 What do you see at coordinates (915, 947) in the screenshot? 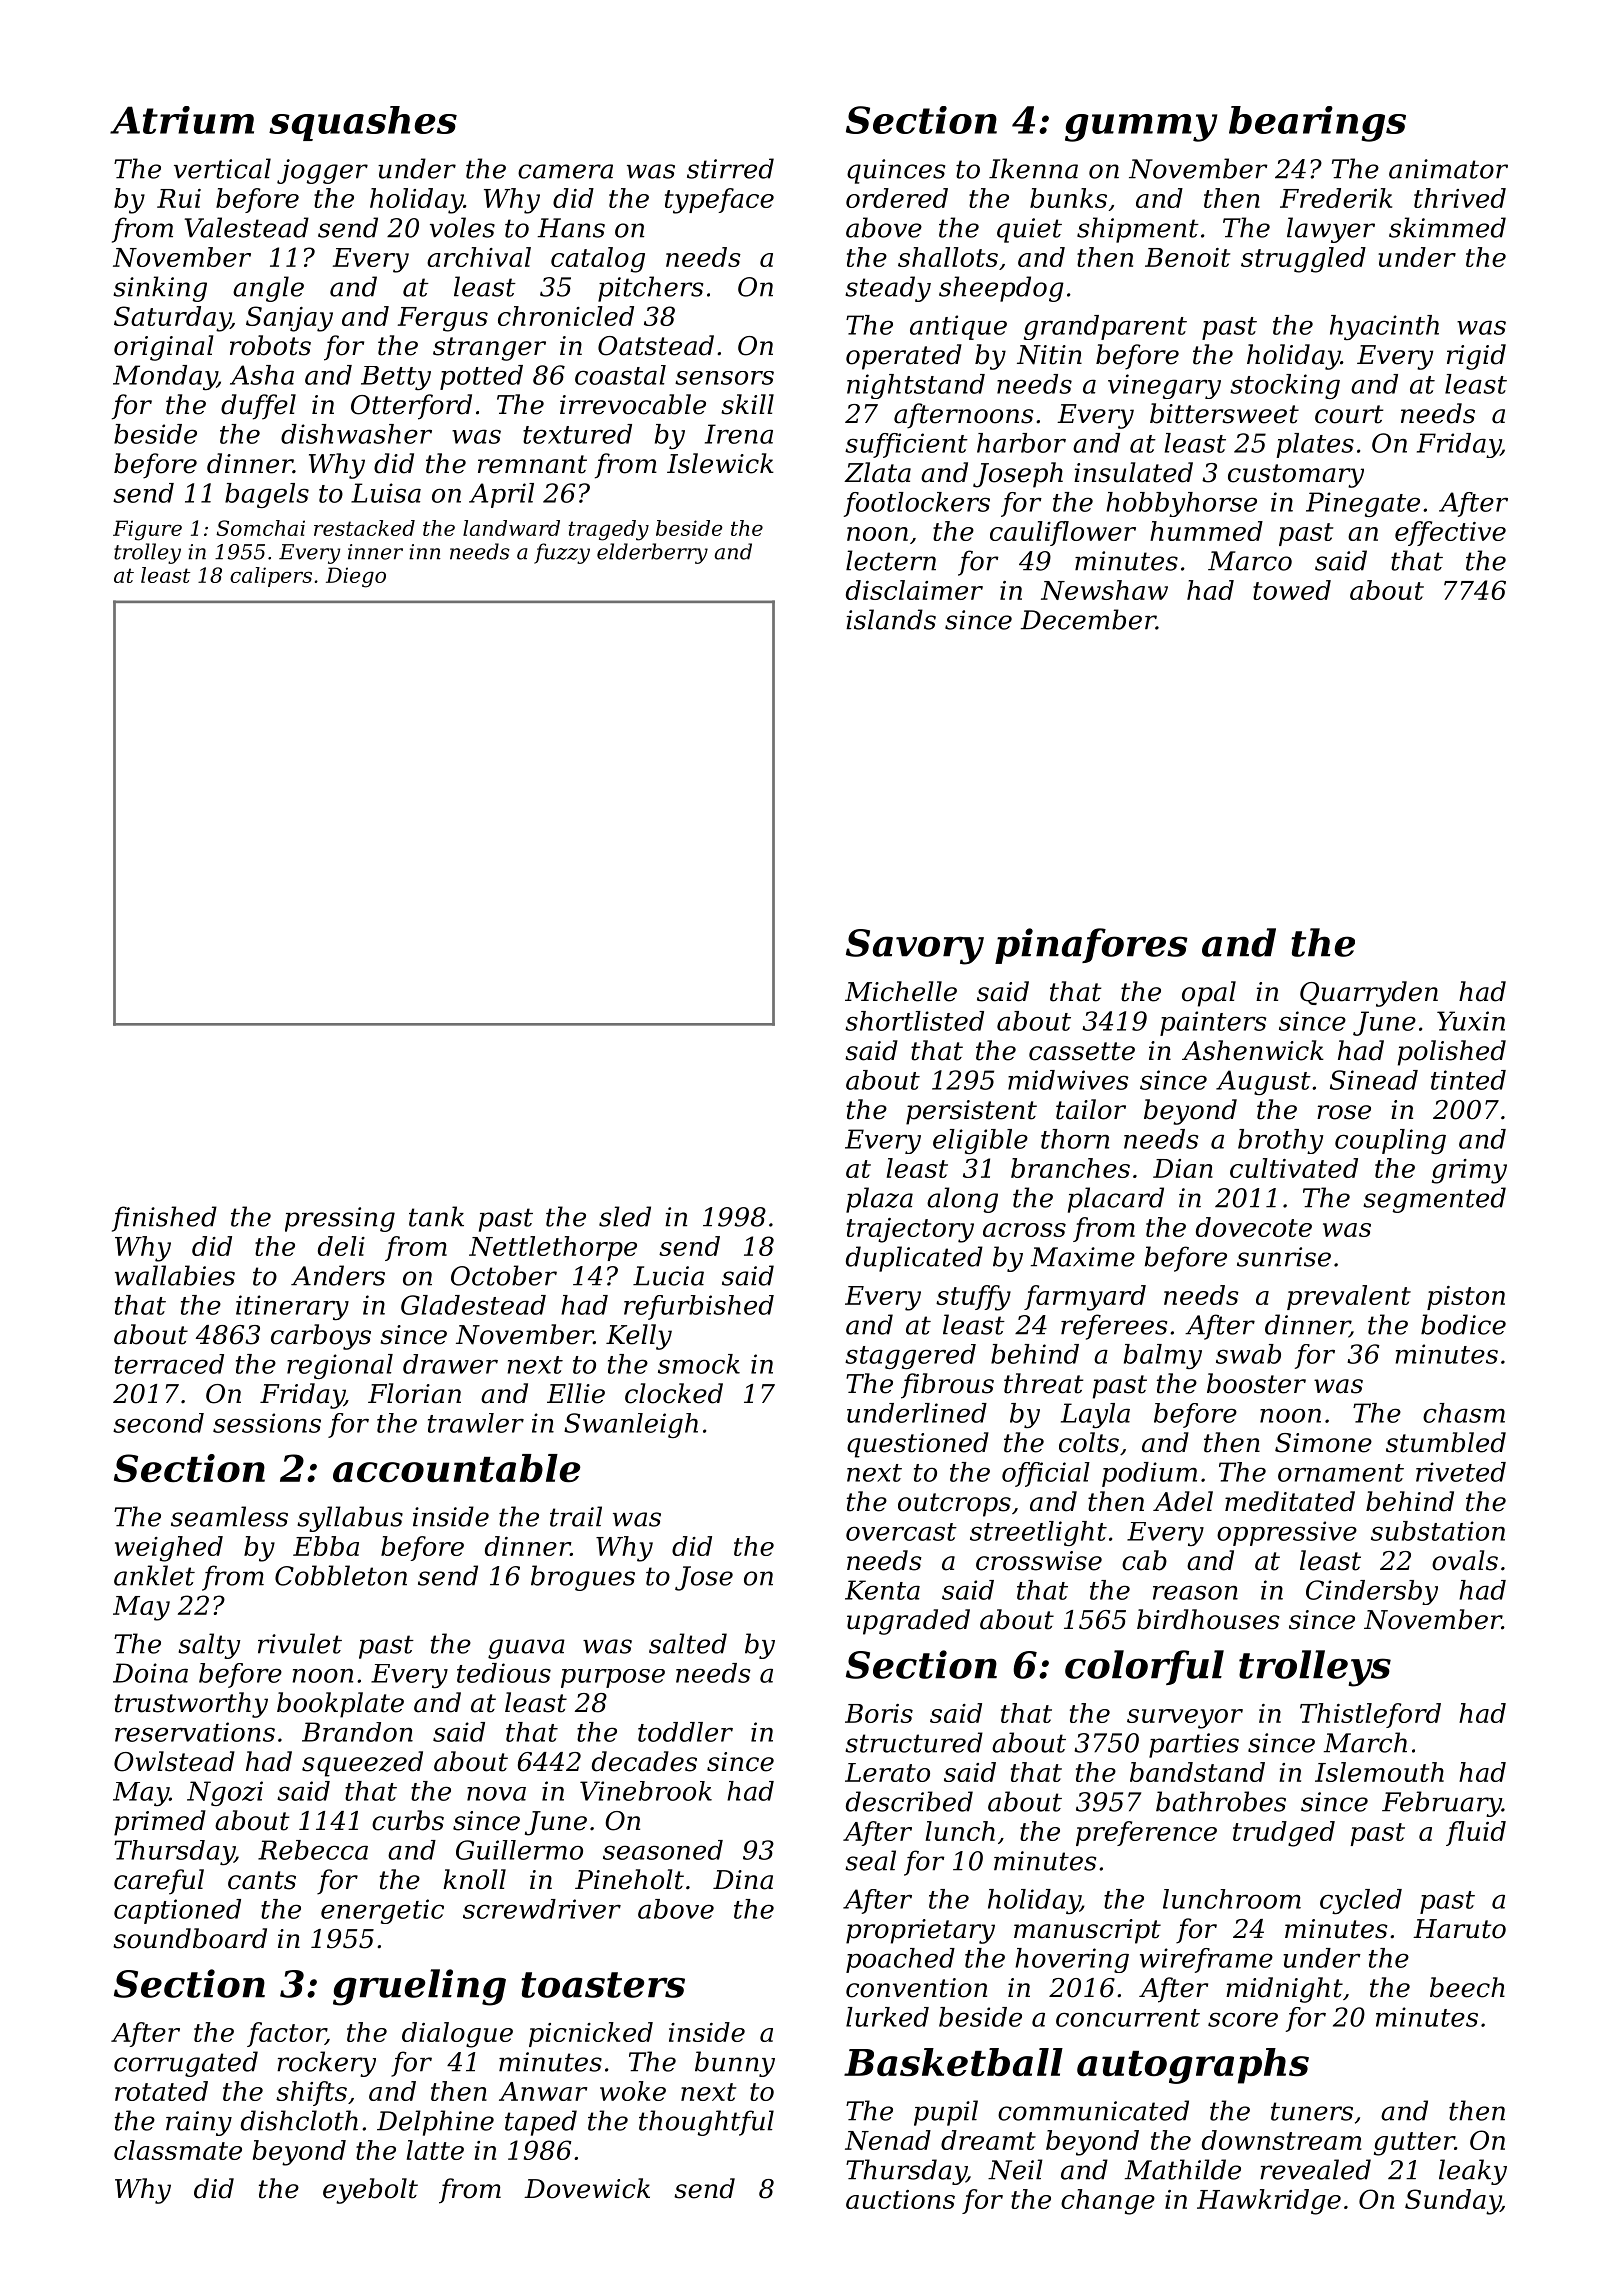
I see `Savory` at bounding box center [915, 947].
